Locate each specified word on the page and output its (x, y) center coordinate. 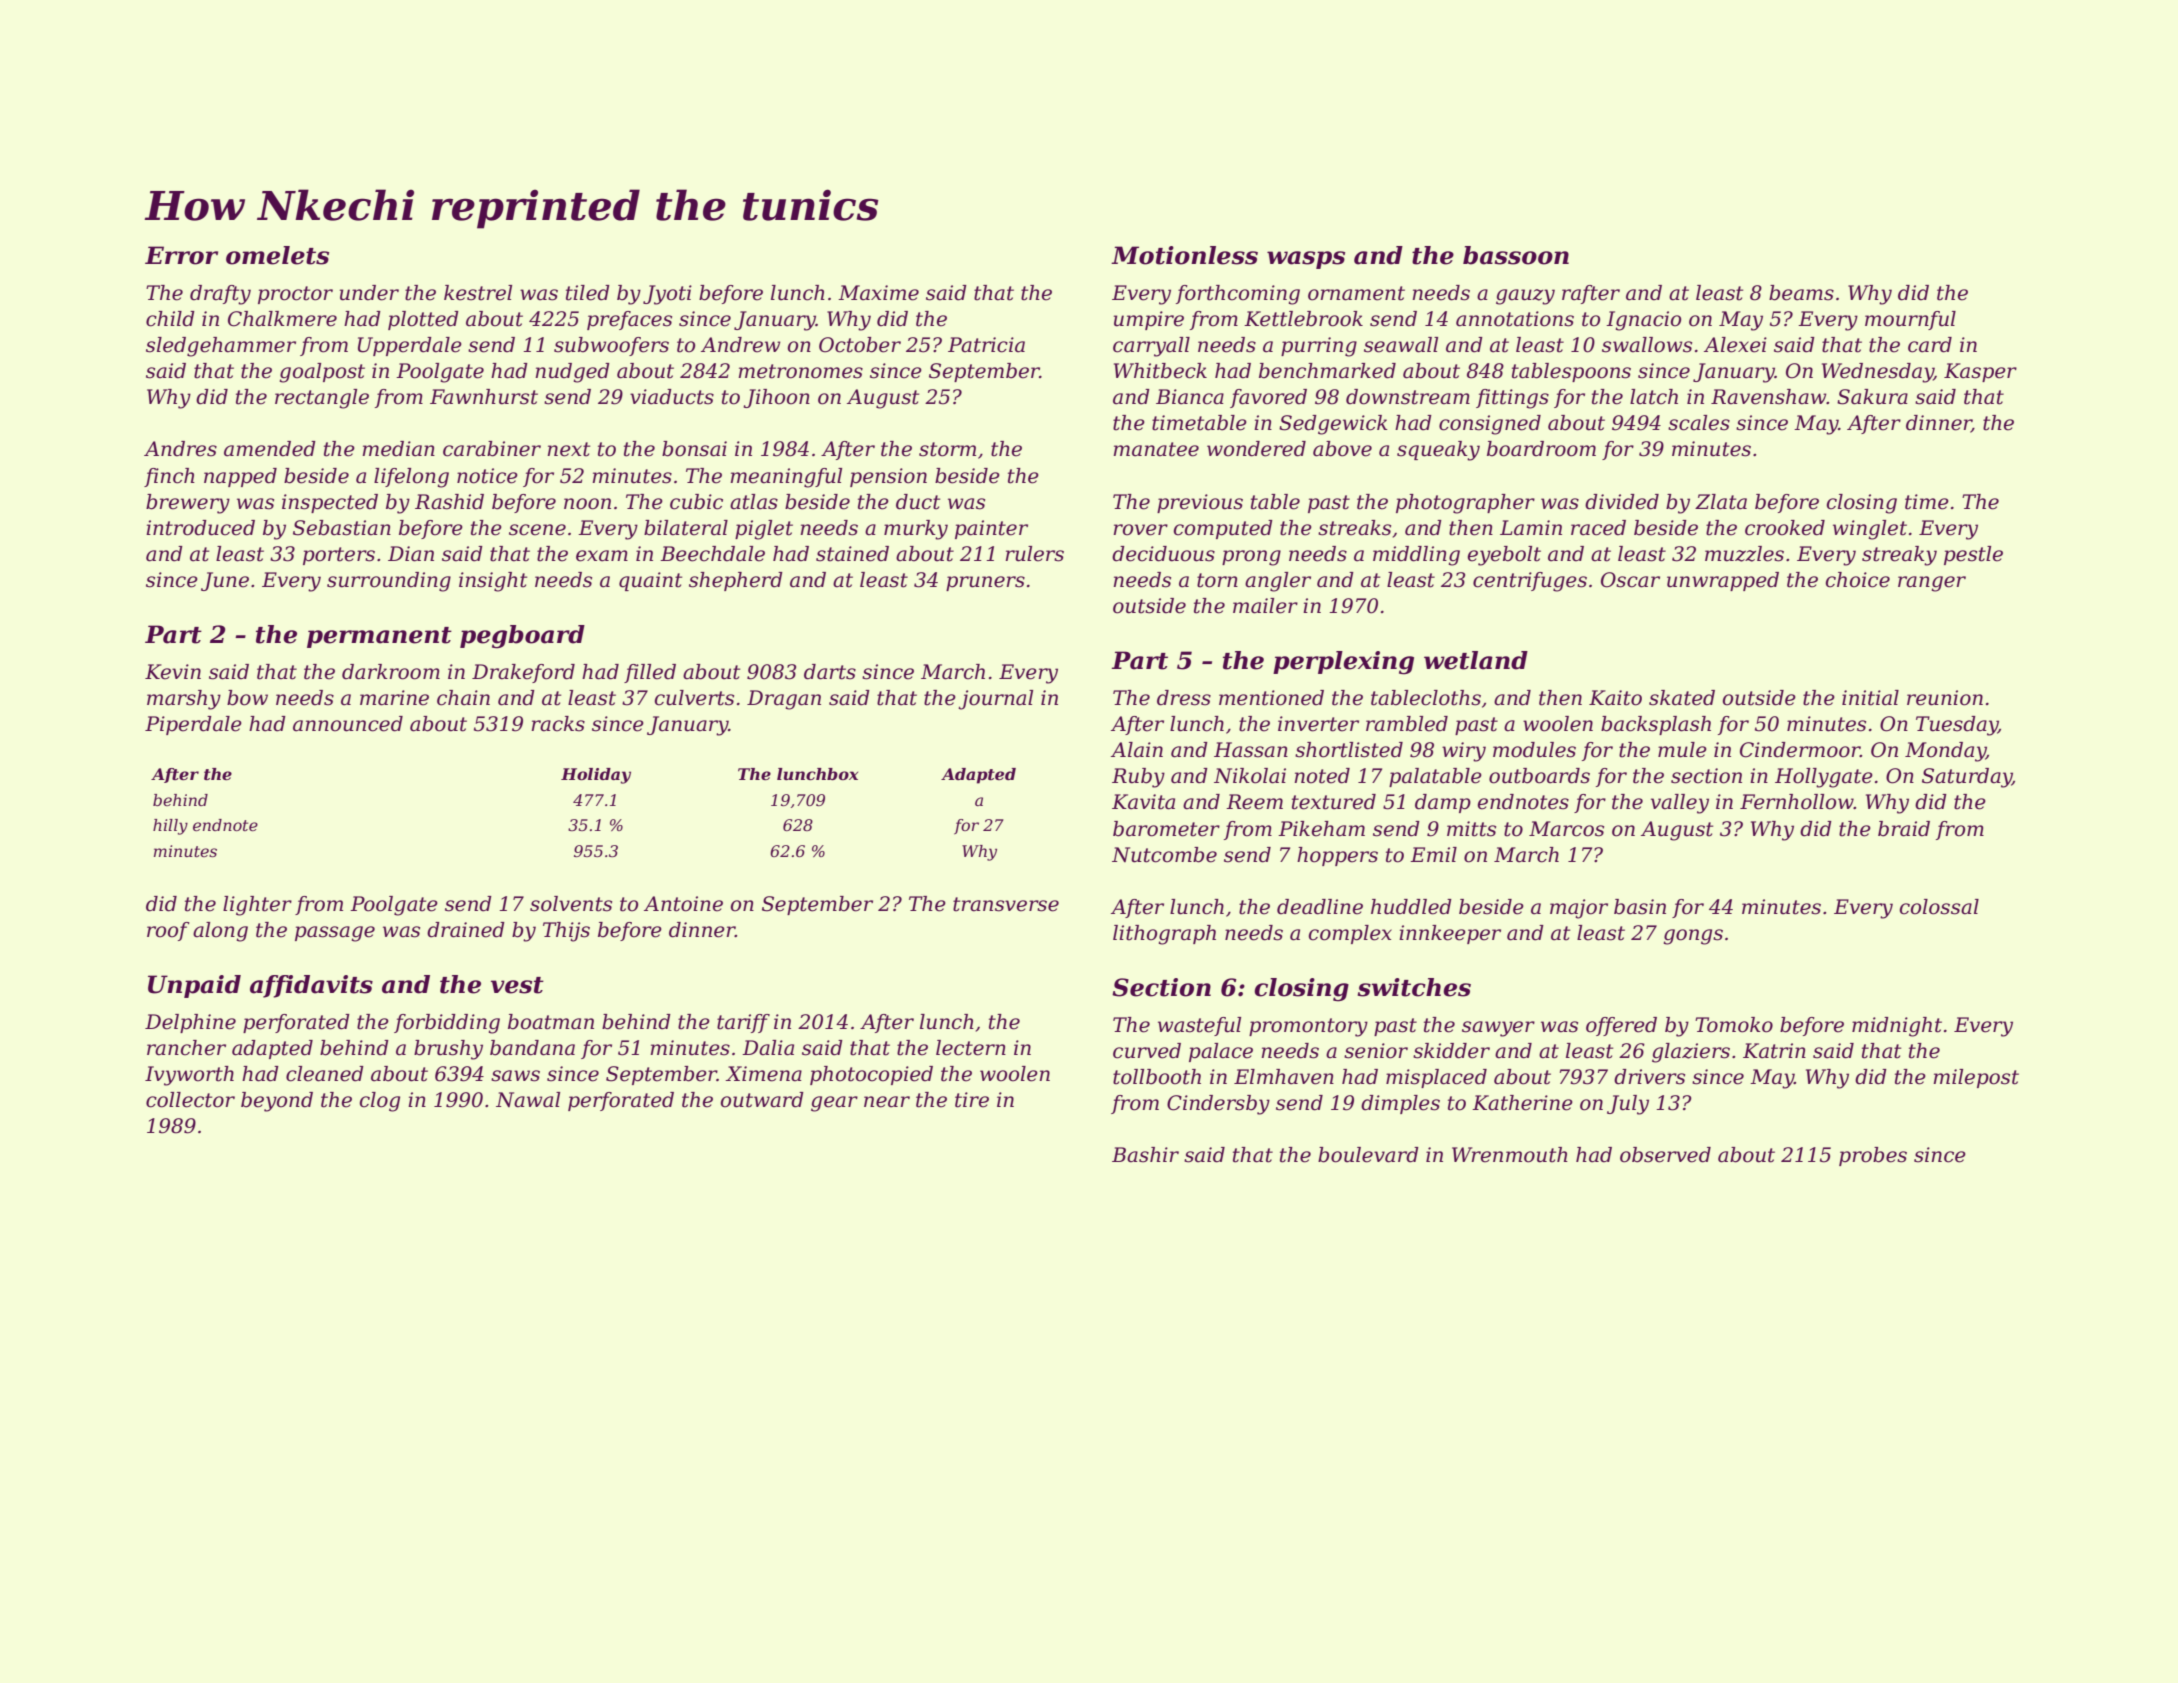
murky (916, 530)
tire (972, 1100)
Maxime (878, 293)
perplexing (1343, 663)
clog (380, 1102)
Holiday (596, 776)
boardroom (1541, 449)
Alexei (1735, 345)
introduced (200, 528)
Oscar (1630, 580)
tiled (588, 293)
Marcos (1566, 829)
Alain (1137, 750)
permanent (379, 637)
